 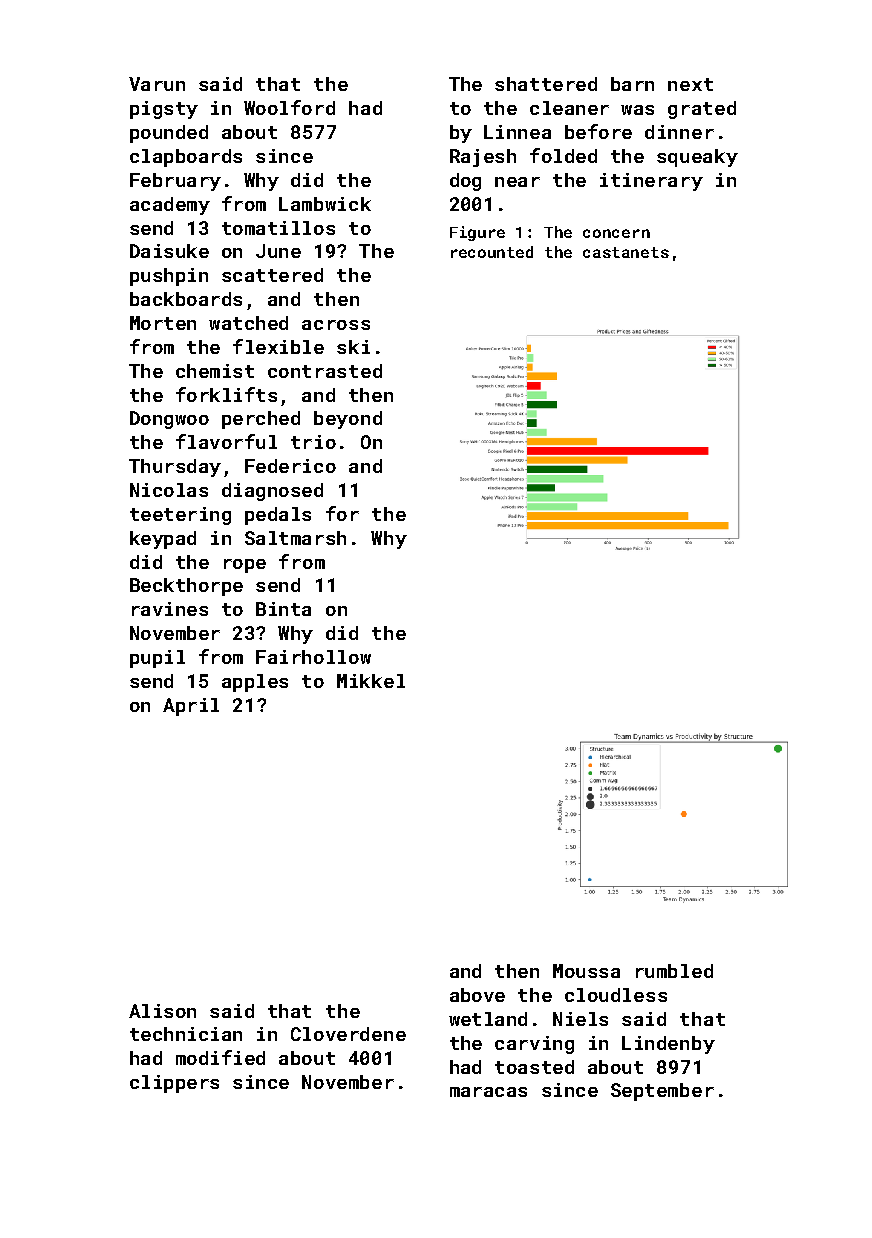 What do you see at coordinates (174, 1084) in the image?
I see `clippers` at bounding box center [174, 1084].
